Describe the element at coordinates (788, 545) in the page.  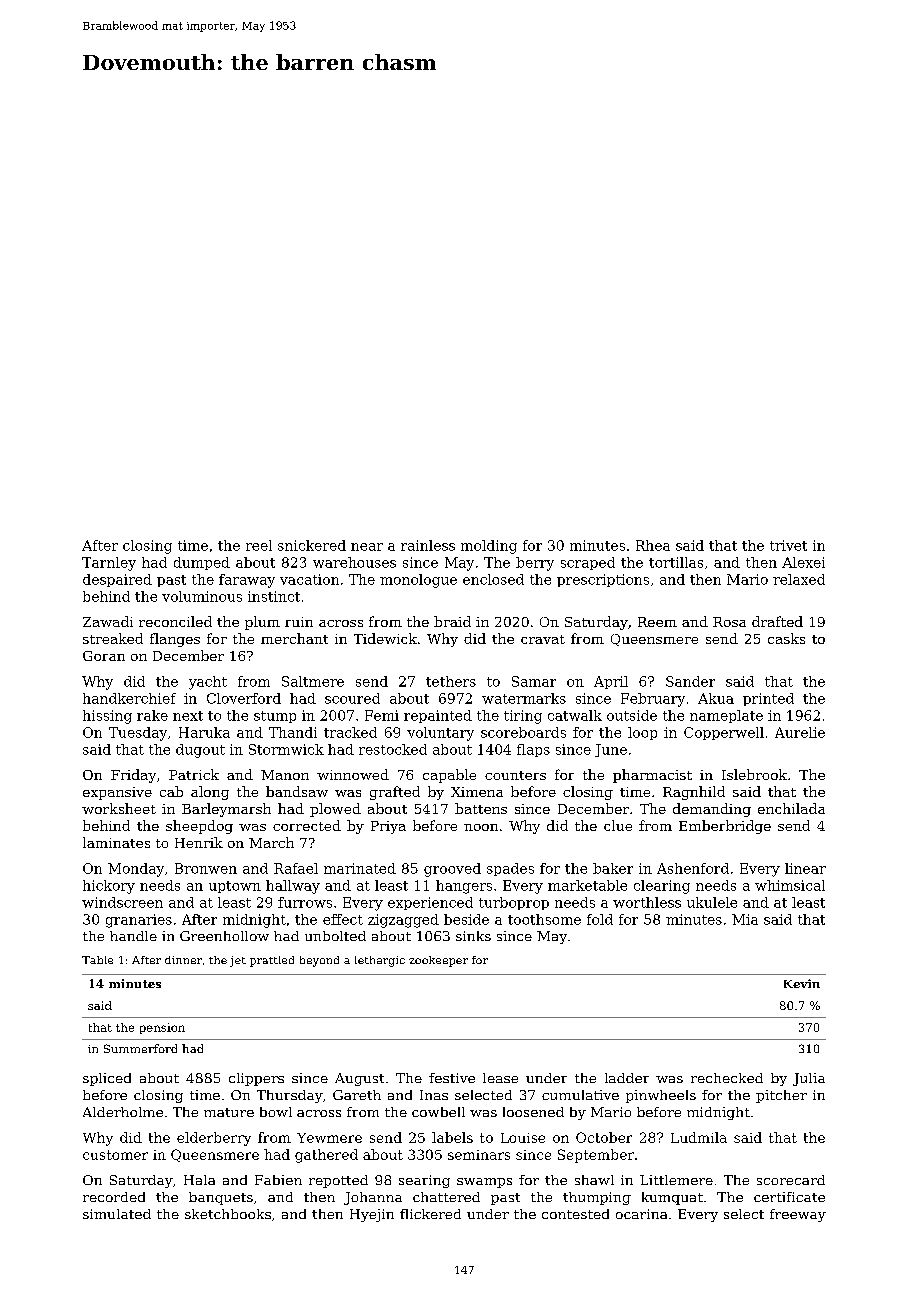
I see `trivet` at that location.
